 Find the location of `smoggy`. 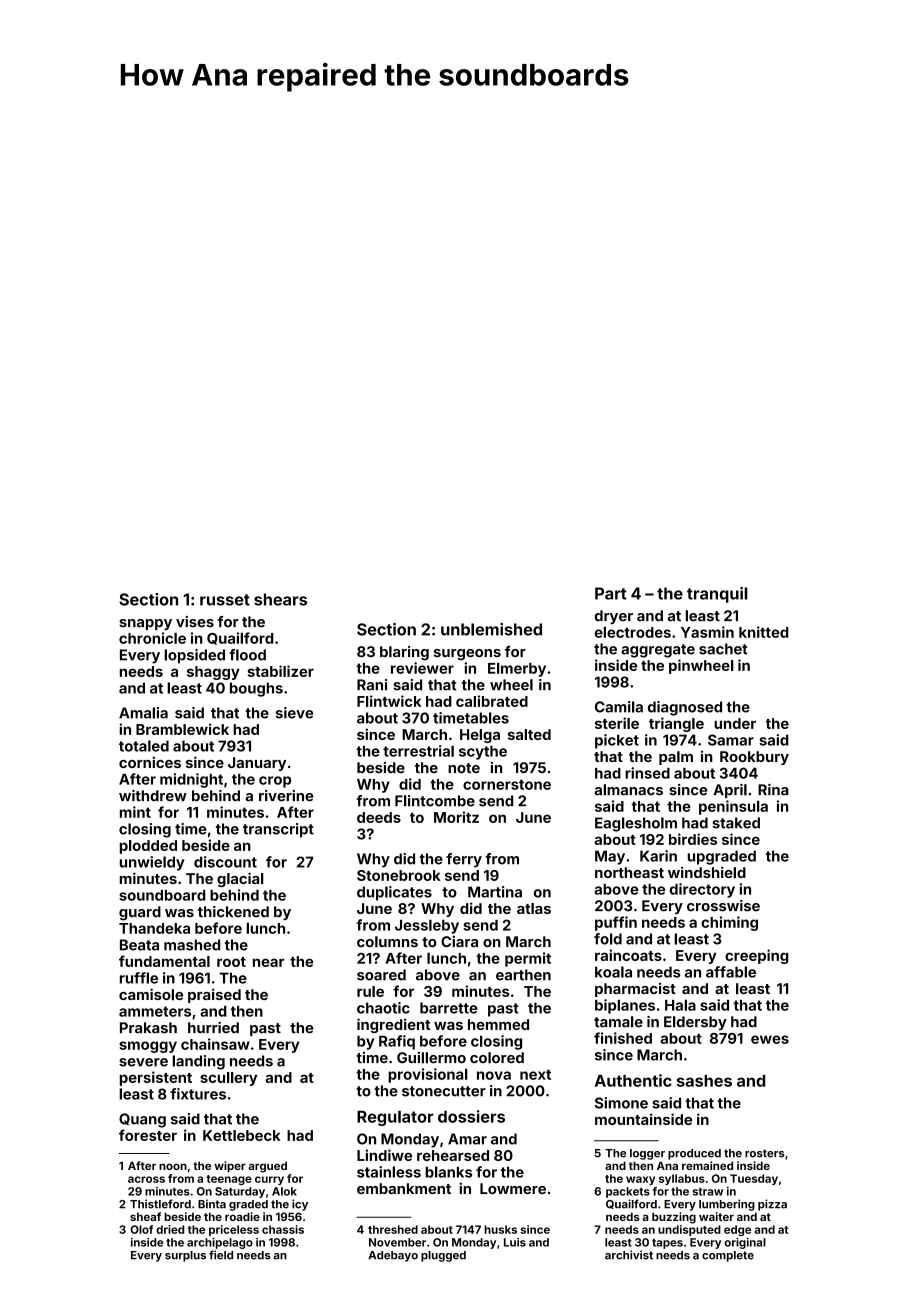

smoggy is located at coordinates (148, 1047).
